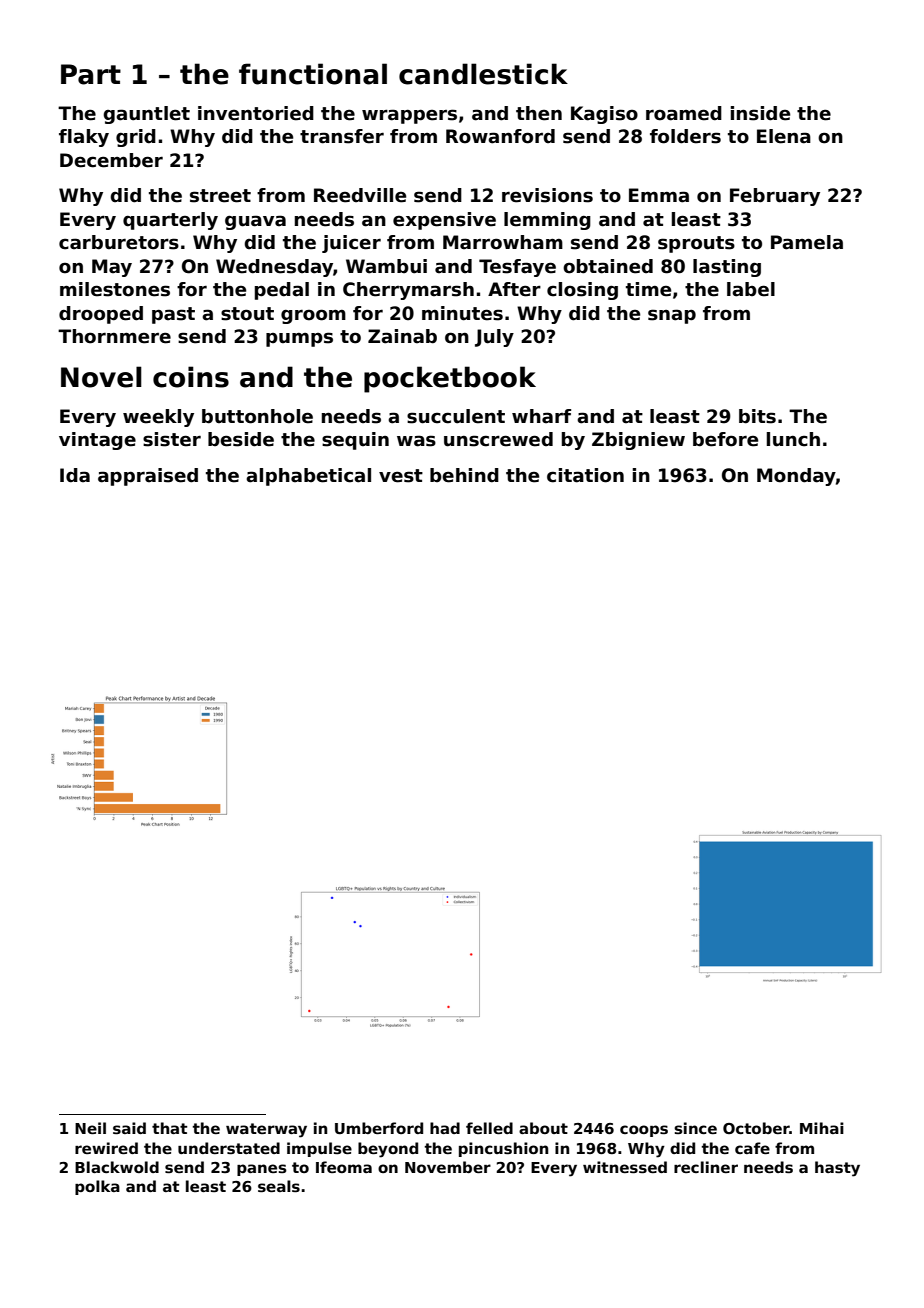  Describe the element at coordinates (784, 136) in the screenshot. I see `Elena` at that location.
